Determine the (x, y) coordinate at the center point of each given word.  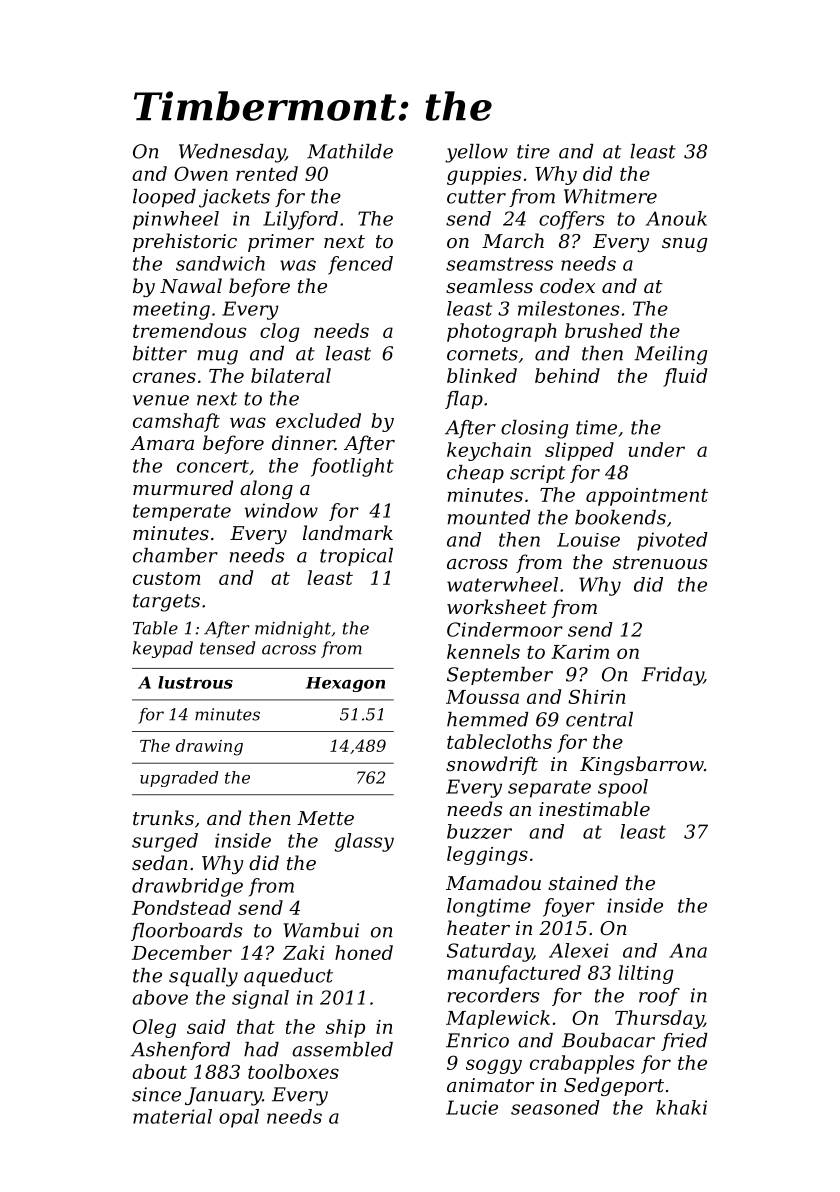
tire (533, 151)
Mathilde (350, 151)
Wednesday (232, 153)
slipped (579, 451)
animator (490, 1085)
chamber (175, 555)
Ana (688, 950)
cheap (475, 474)
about (159, 1071)
